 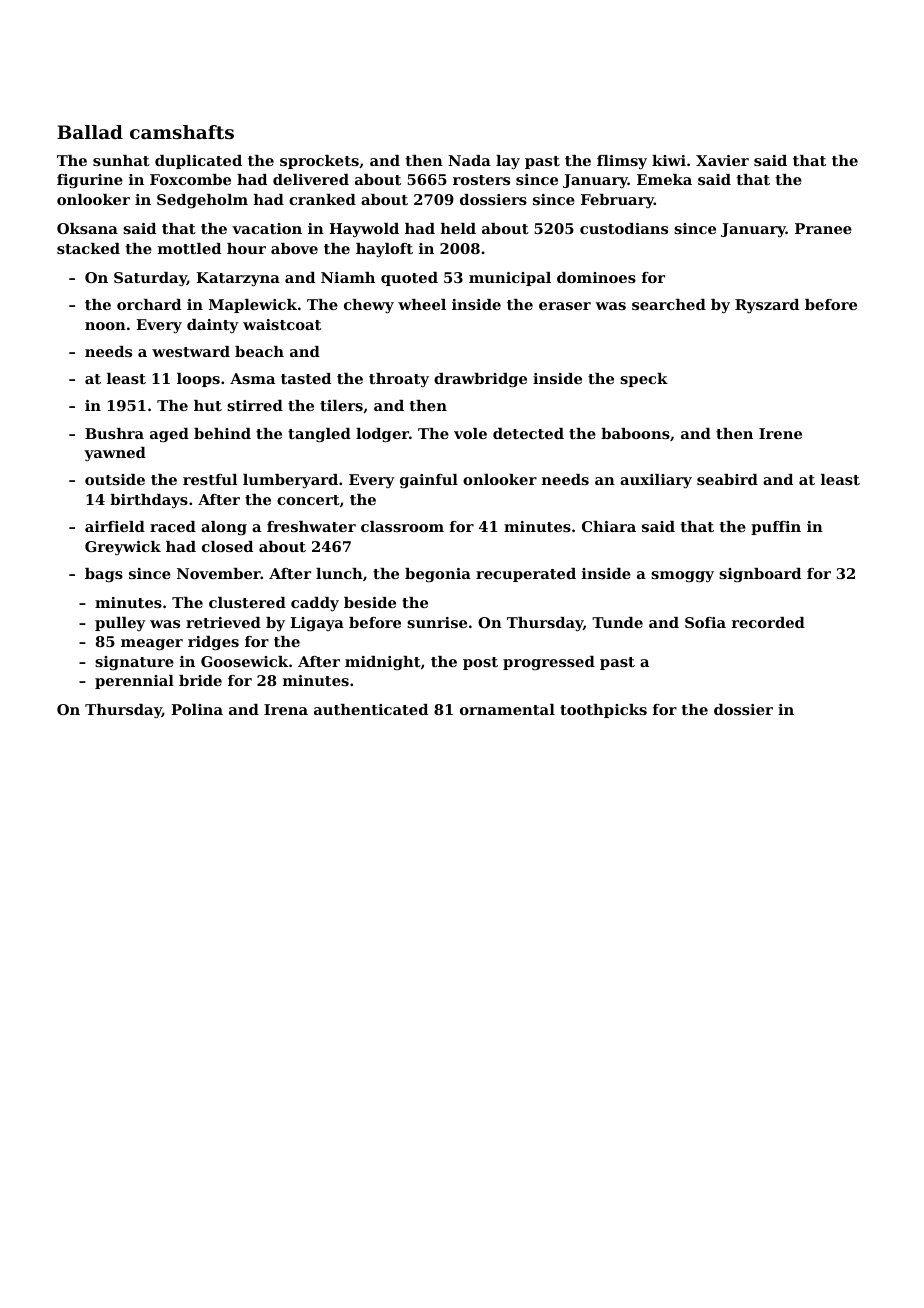 I want to click on Ballad, so click(x=90, y=132).
